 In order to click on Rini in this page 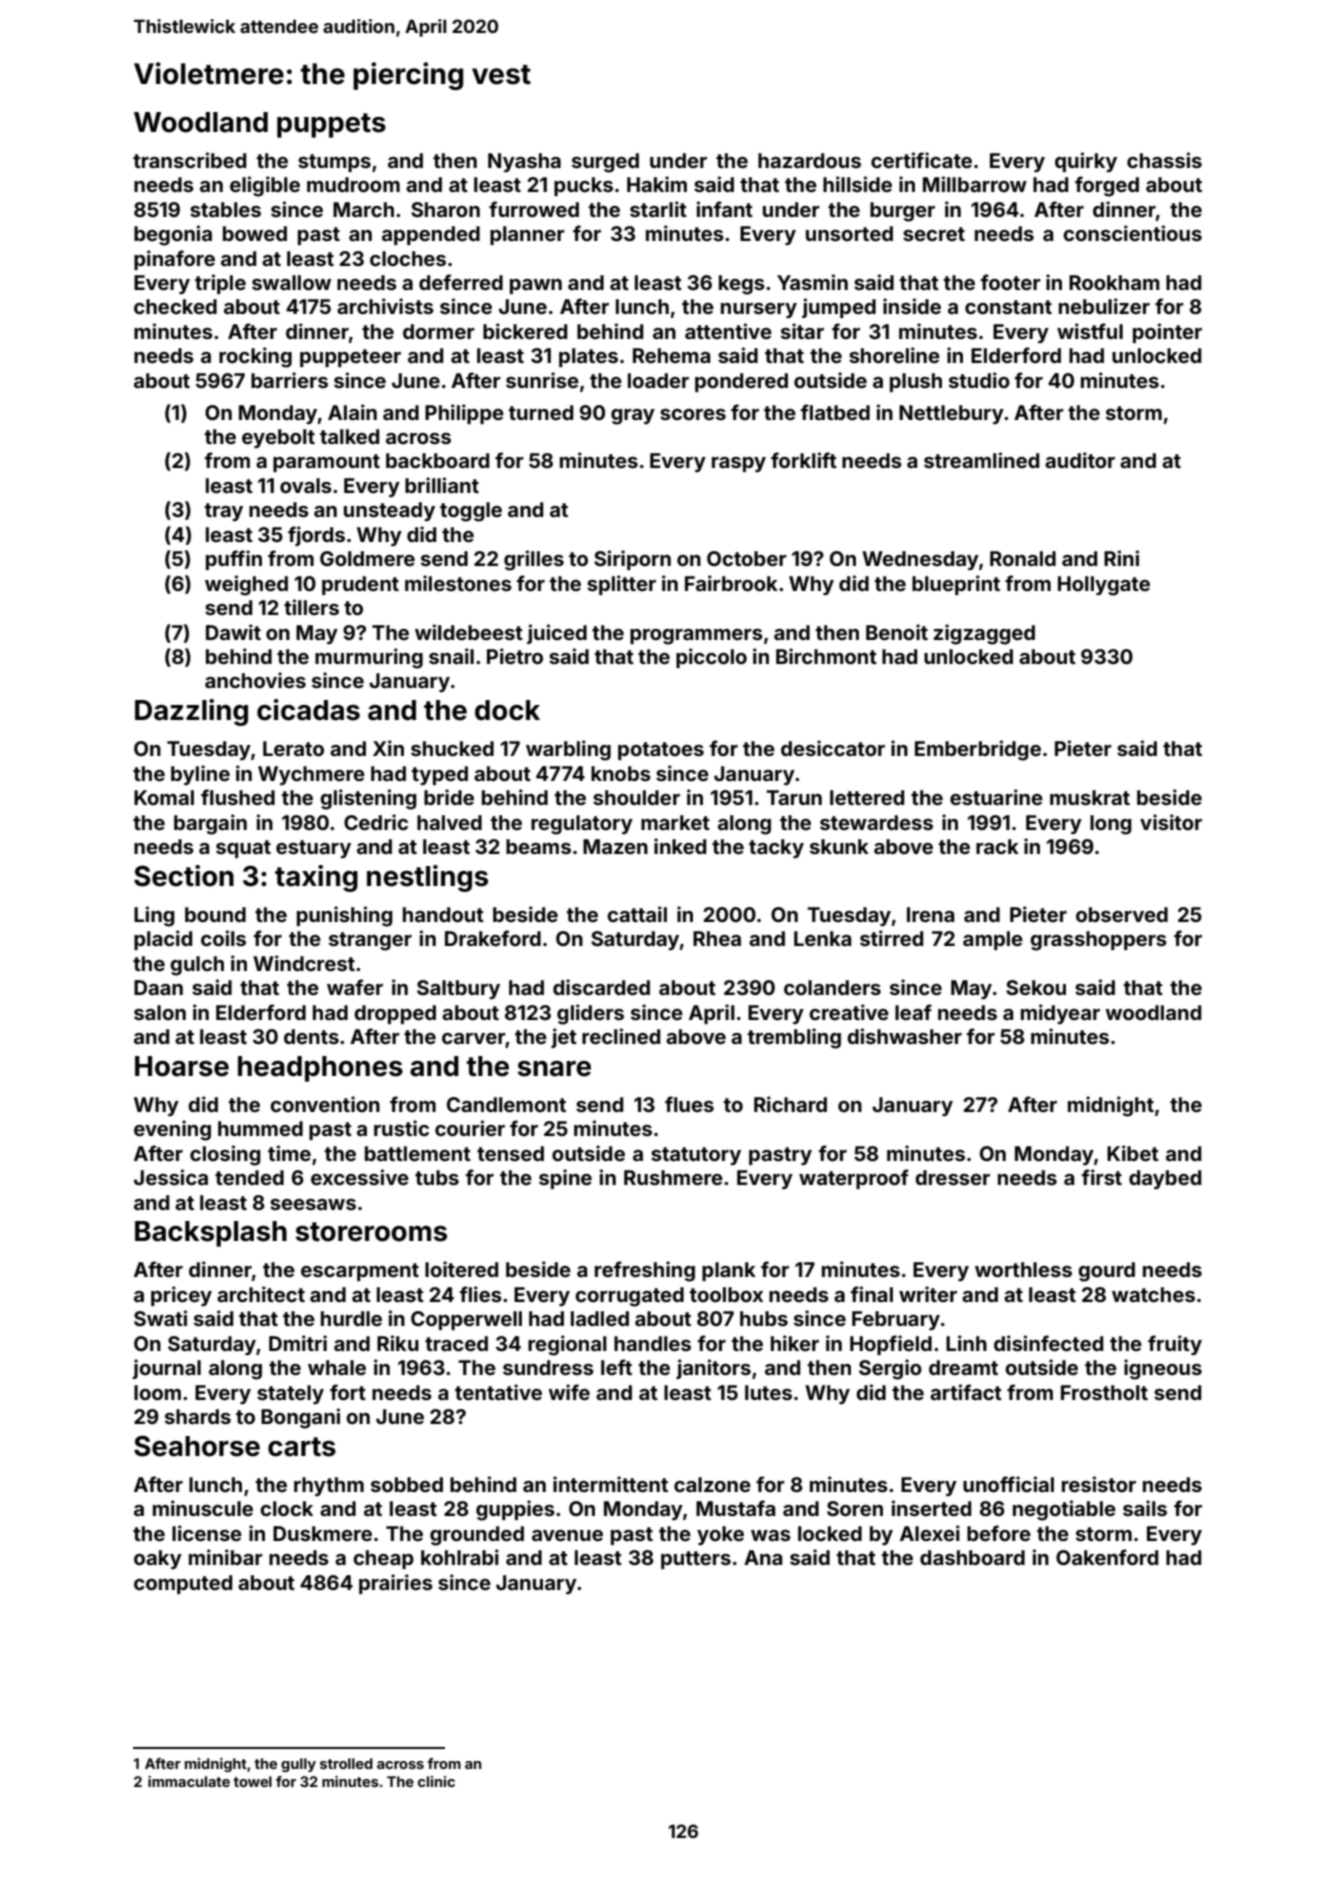, I will do `click(1121, 558)`.
